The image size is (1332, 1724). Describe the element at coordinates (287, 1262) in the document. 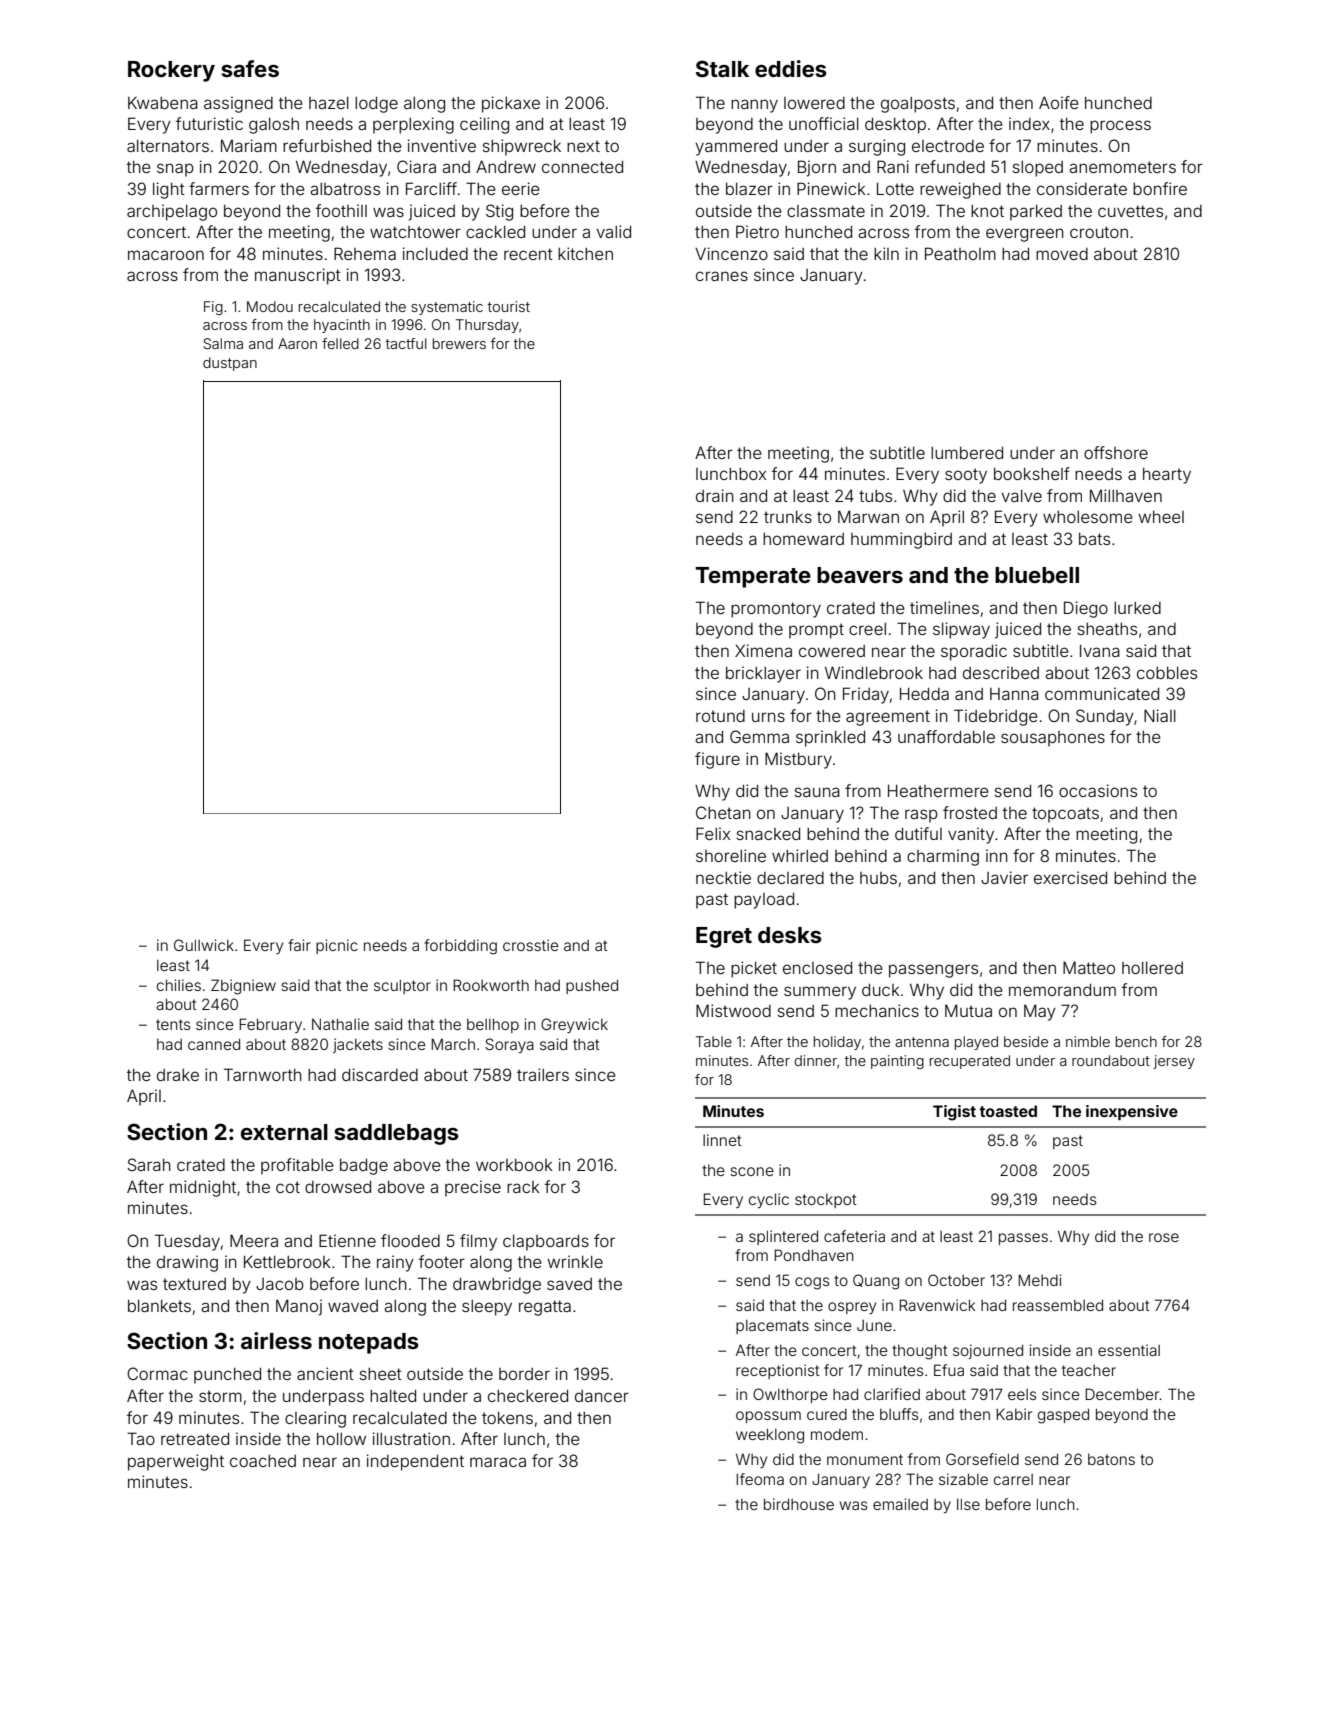

I see `Kettlebrook` at that location.
